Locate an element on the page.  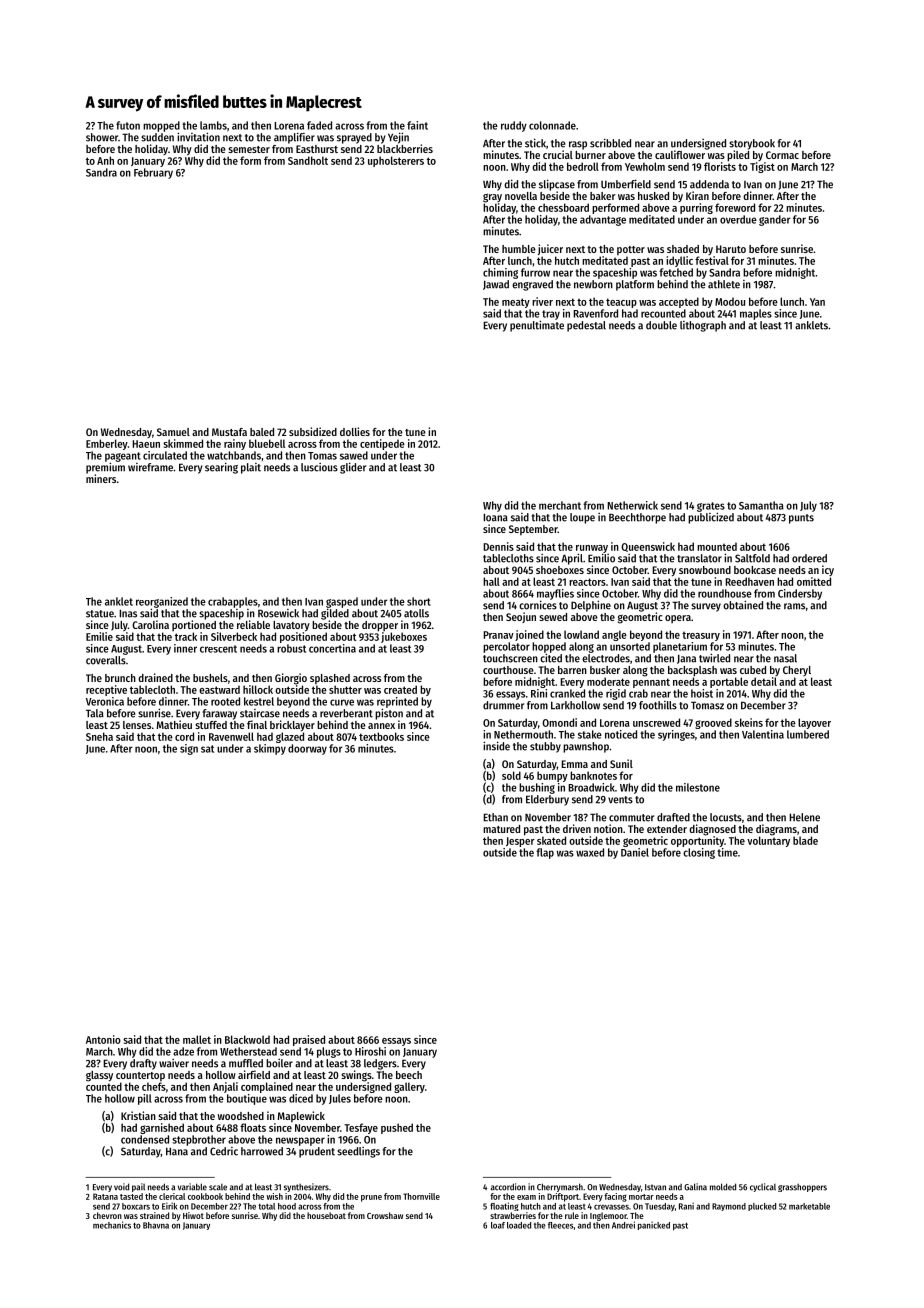
maples is located at coordinates (756, 314).
